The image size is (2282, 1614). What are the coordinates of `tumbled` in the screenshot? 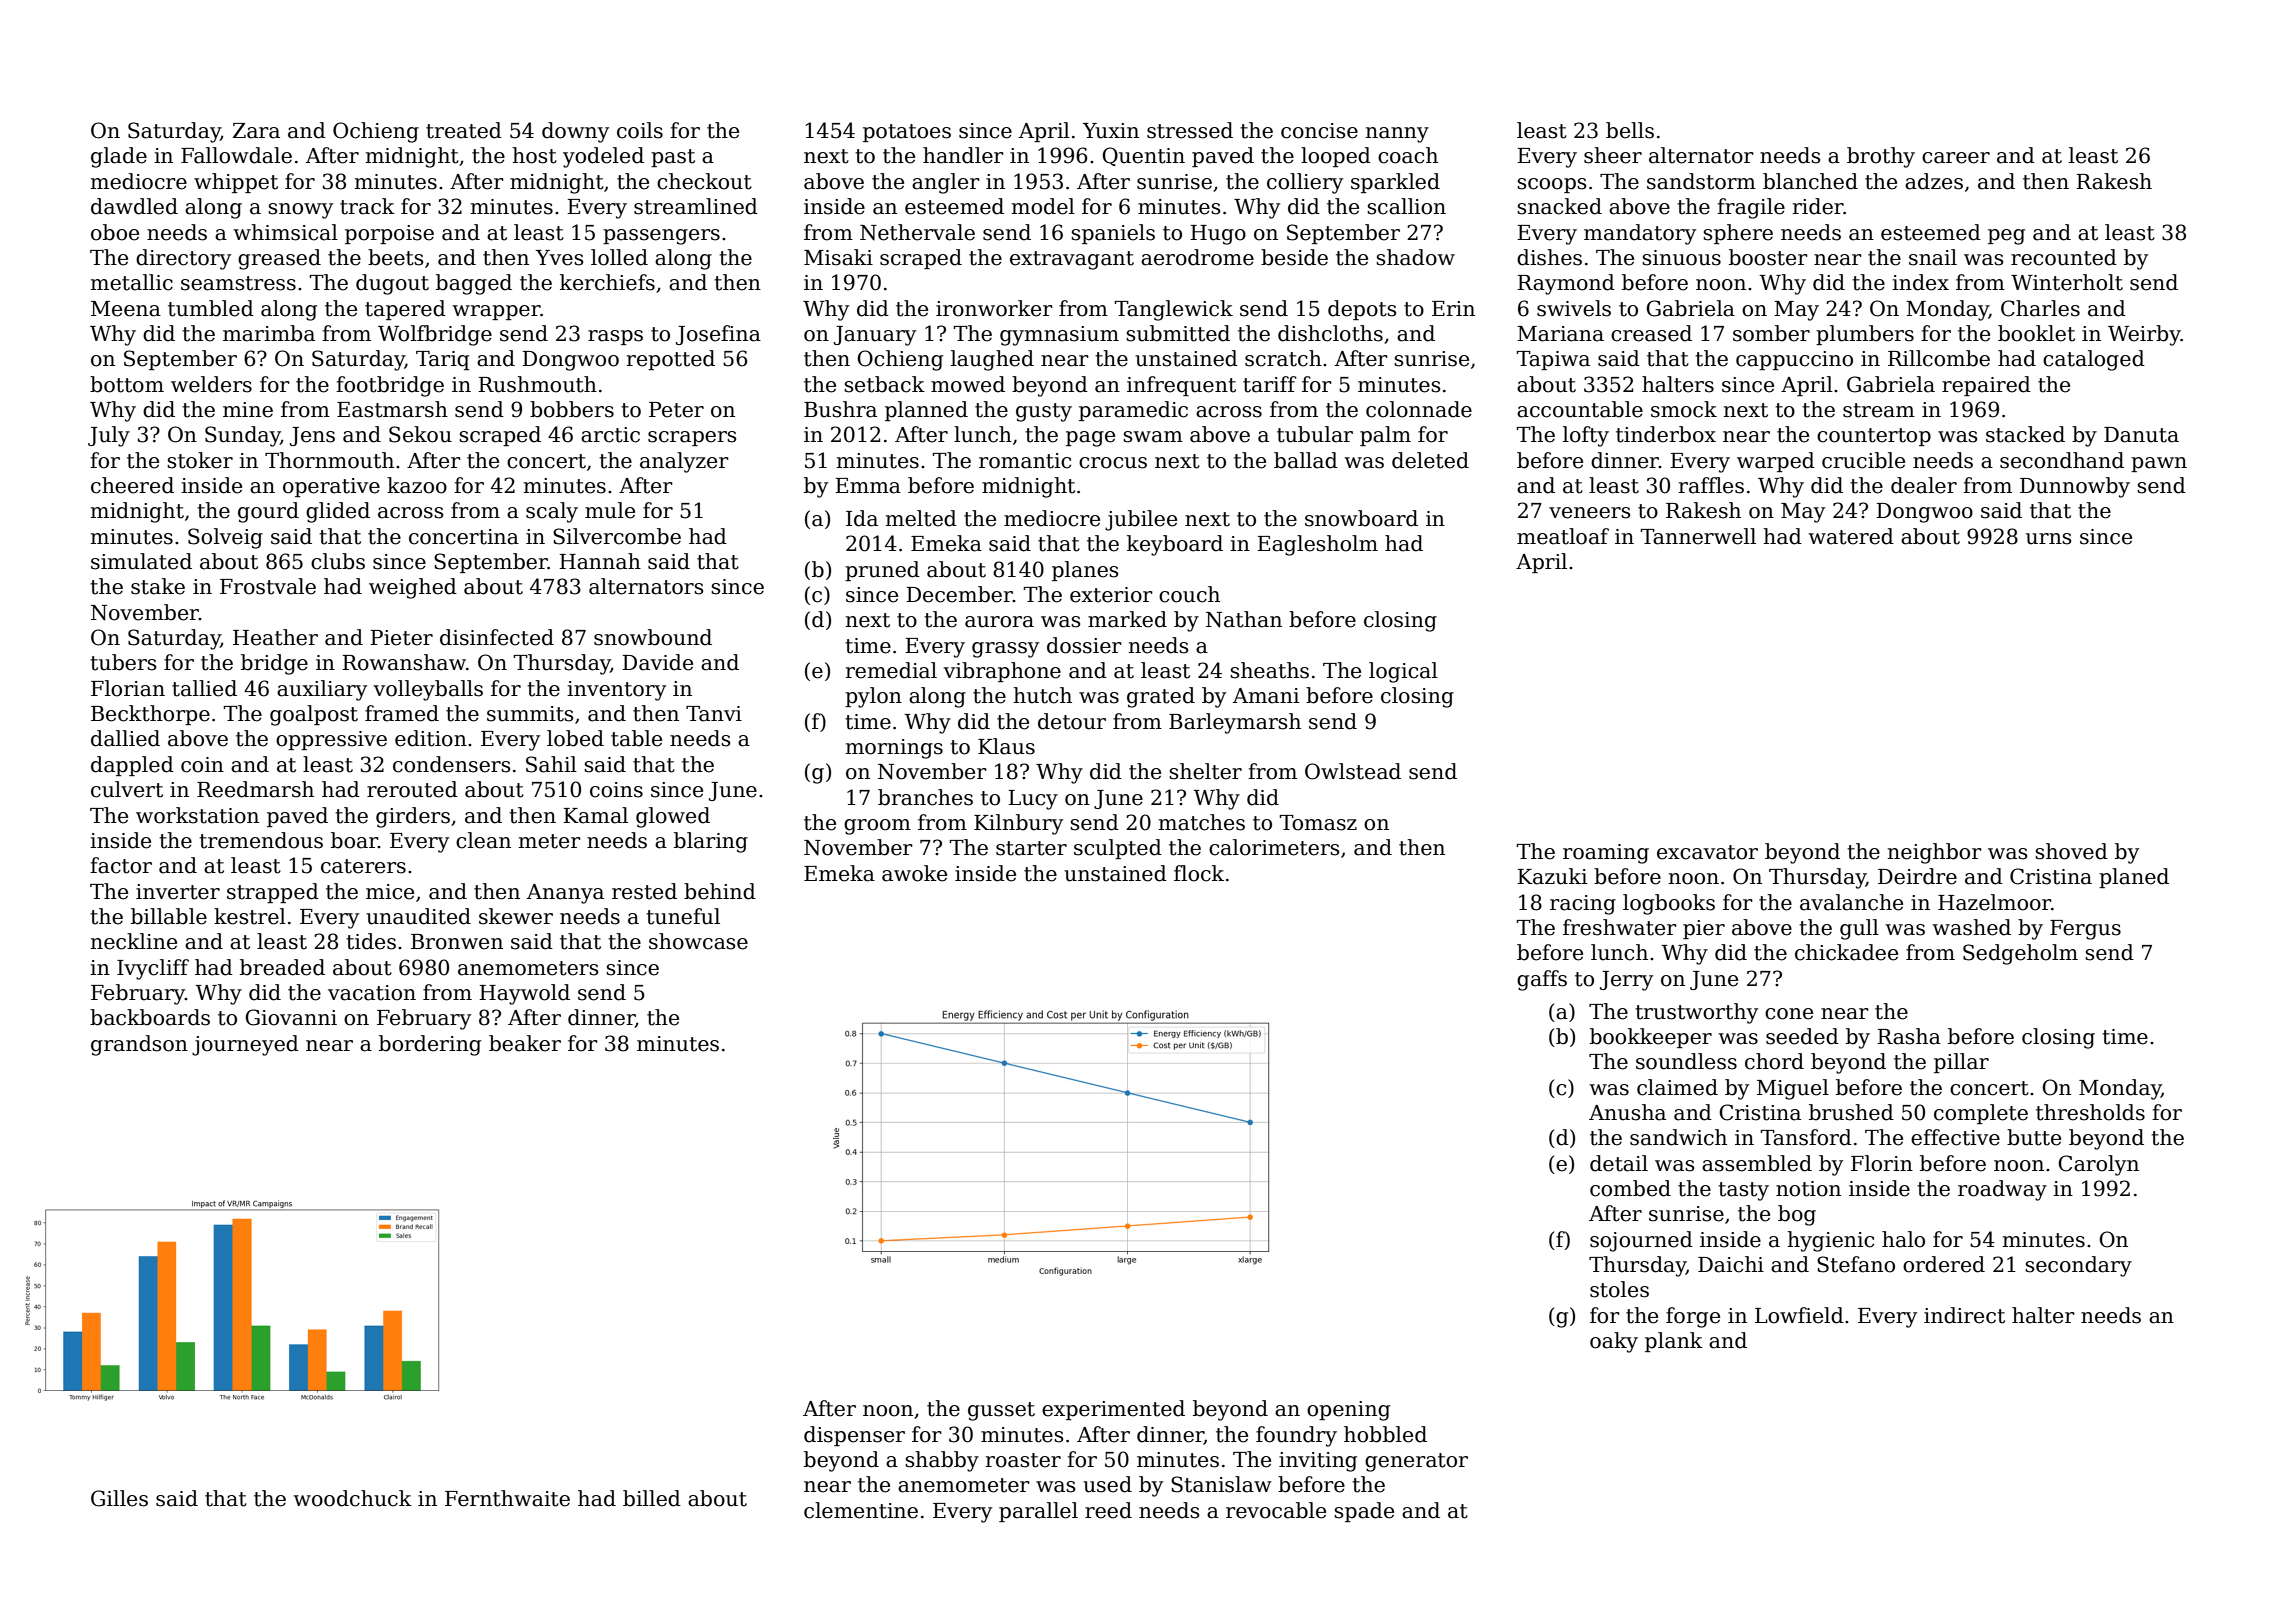 It's located at (211, 308).
